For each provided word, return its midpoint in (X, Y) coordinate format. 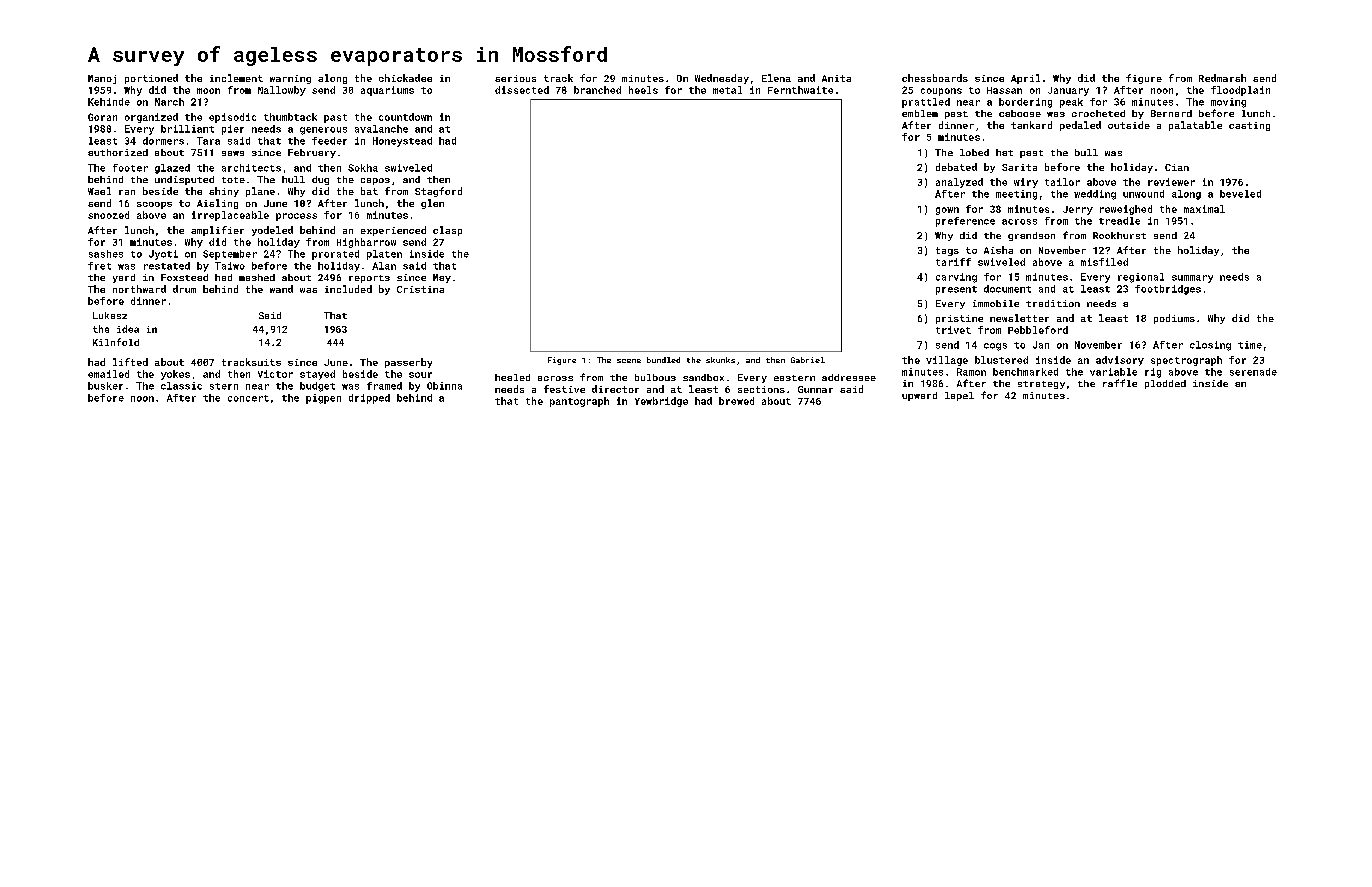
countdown (405, 117)
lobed (974, 152)
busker (105, 386)
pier (233, 130)
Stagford (438, 192)
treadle (1119, 221)
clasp (447, 231)
